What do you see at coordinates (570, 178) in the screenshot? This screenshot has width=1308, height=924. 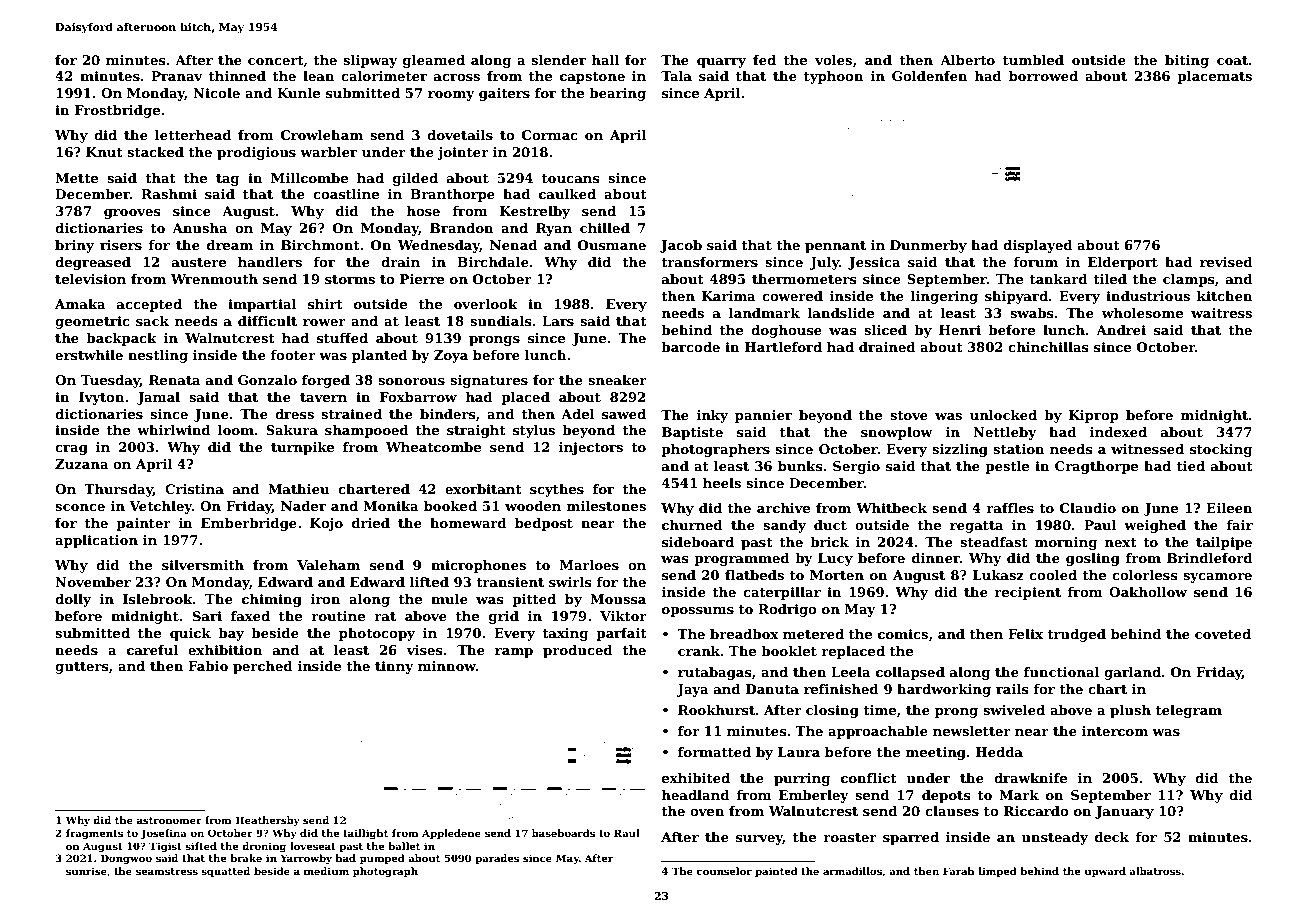 I see `toucans` at bounding box center [570, 178].
